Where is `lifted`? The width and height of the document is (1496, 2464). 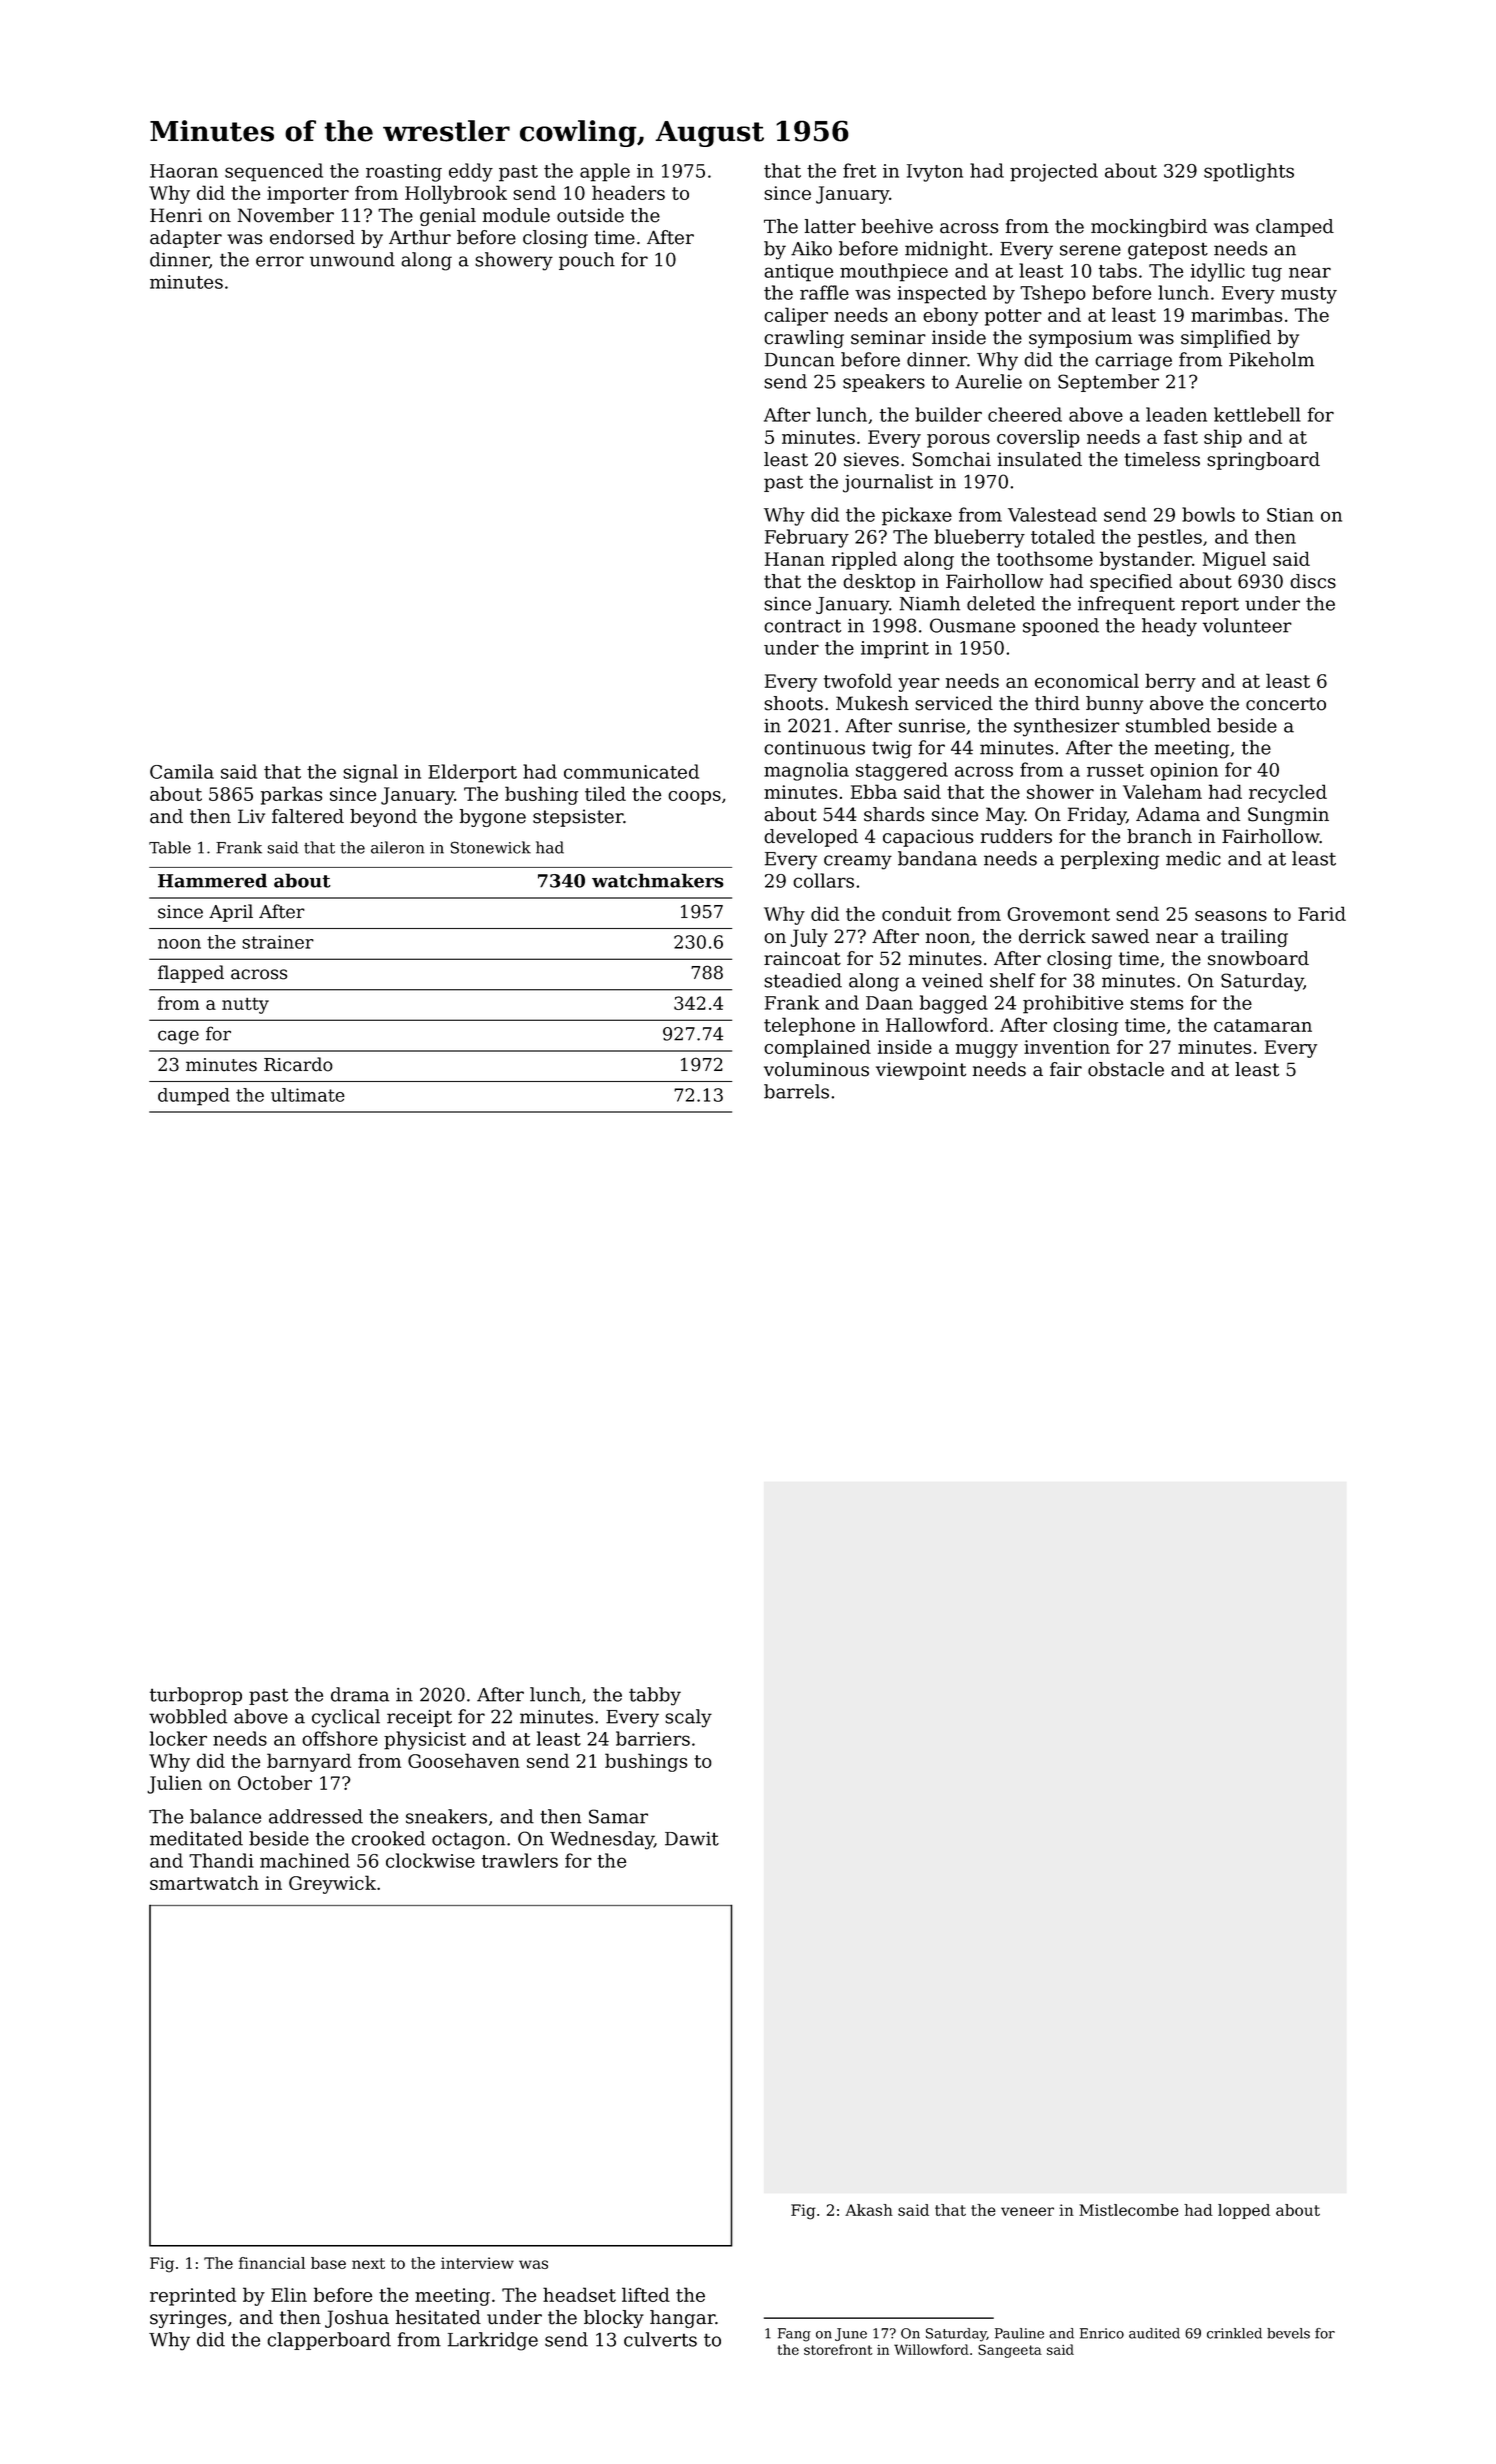 lifted is located at coordinates (646, 2294).
